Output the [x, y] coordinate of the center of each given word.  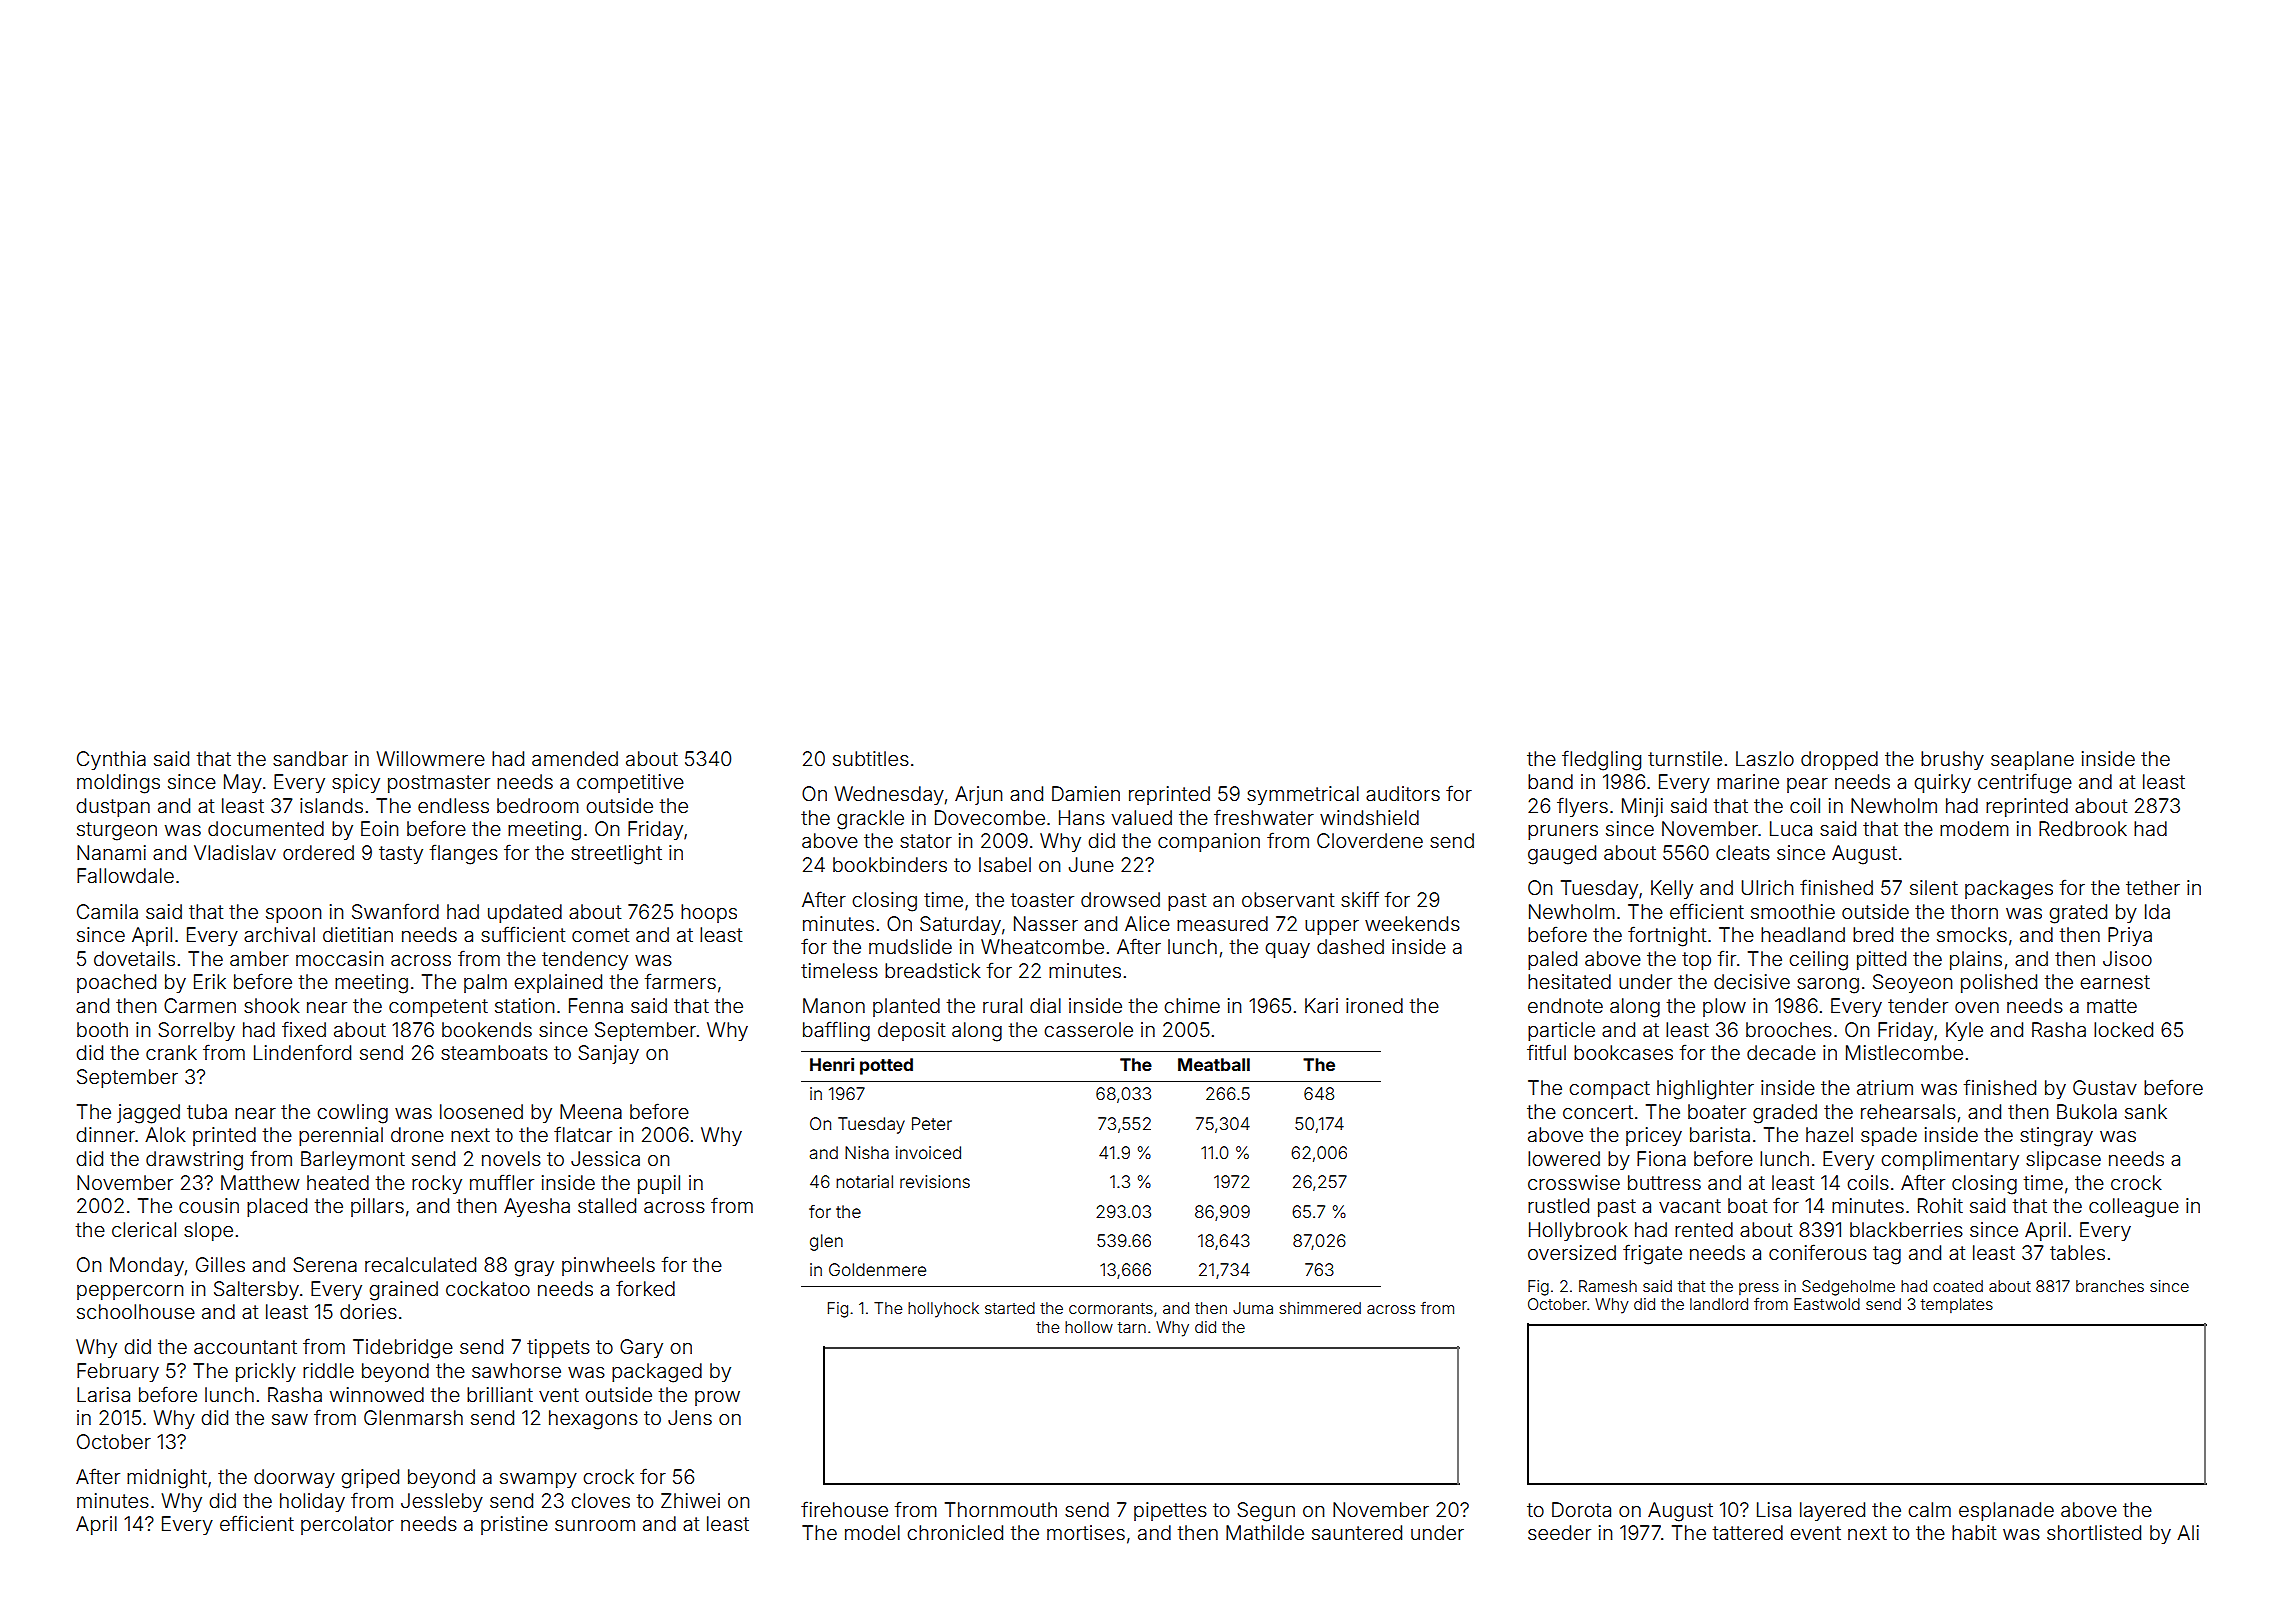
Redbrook [2083, 828]
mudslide [910, 946]
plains [1976, 960]
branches [2110, 1286]
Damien [1086, 793]
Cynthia [111, 760]
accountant [245, 1347]
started [1010, 1308]
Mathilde [1265, 1532]
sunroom [595, 1525]
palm [485, 983]
